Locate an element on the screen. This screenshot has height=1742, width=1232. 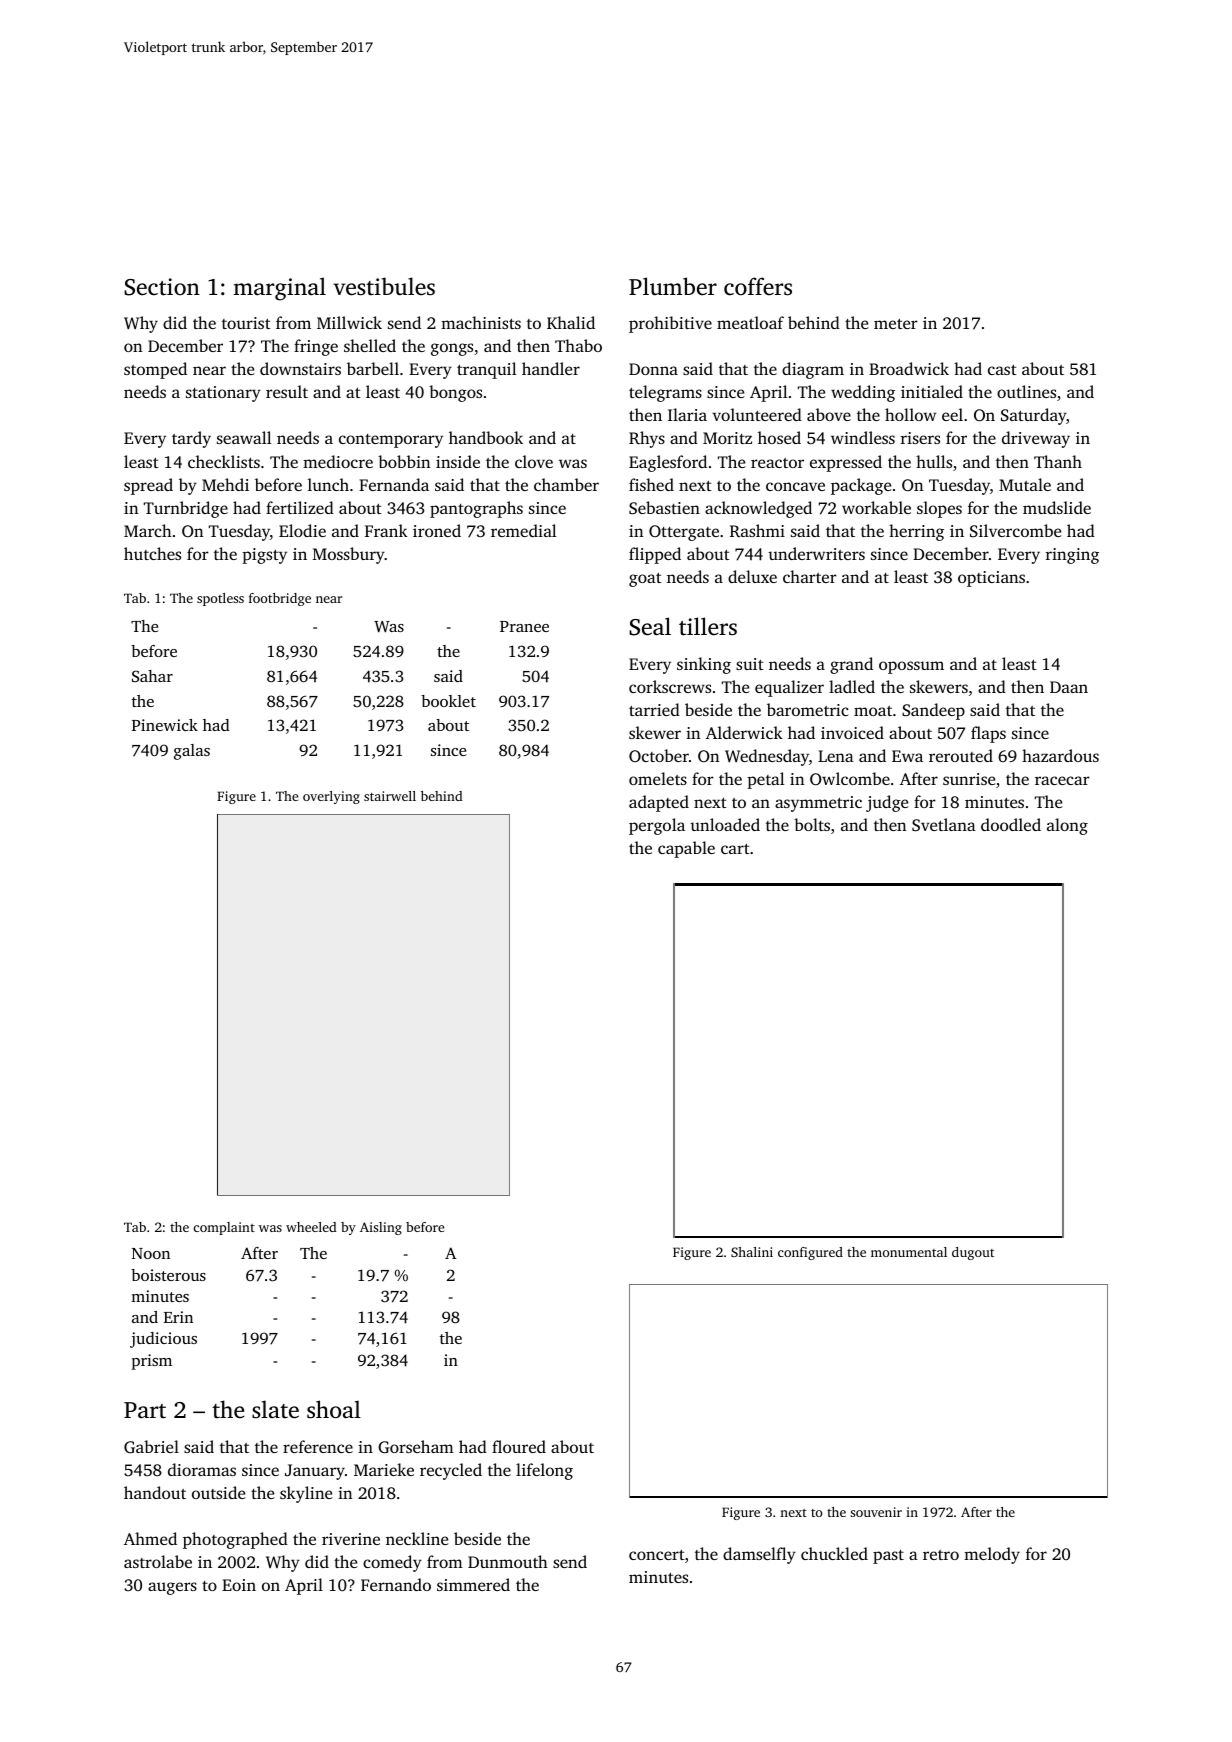
marginal is located at coordinates (279, 289).
